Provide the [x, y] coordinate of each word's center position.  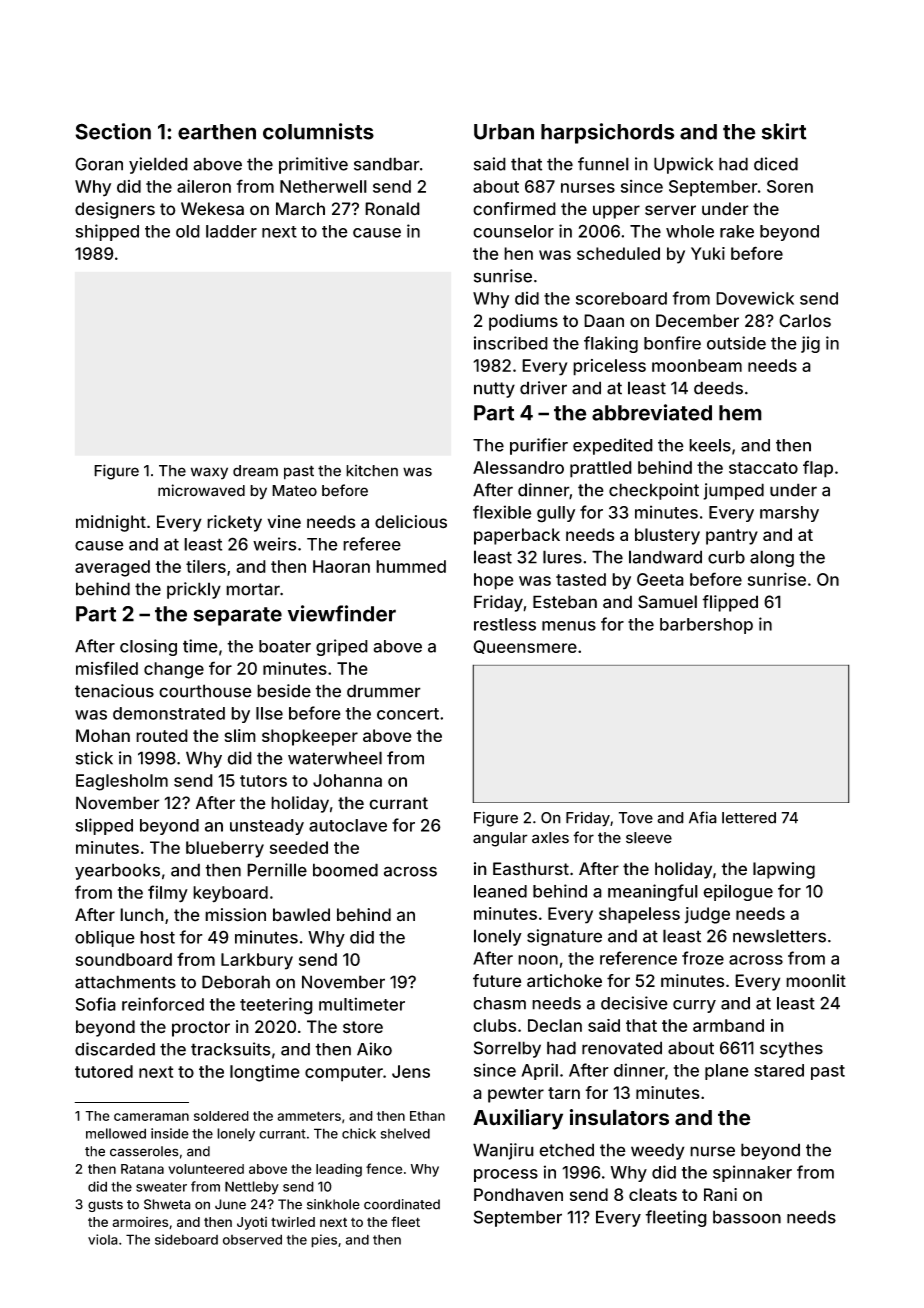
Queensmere [525, 647]
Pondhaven [518, 1194]
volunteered [206, 1169]
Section [113, 131]
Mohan [103, 735]
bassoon [747, 1217]
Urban [504, 132]
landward [665, 557]
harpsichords [608, 133]
